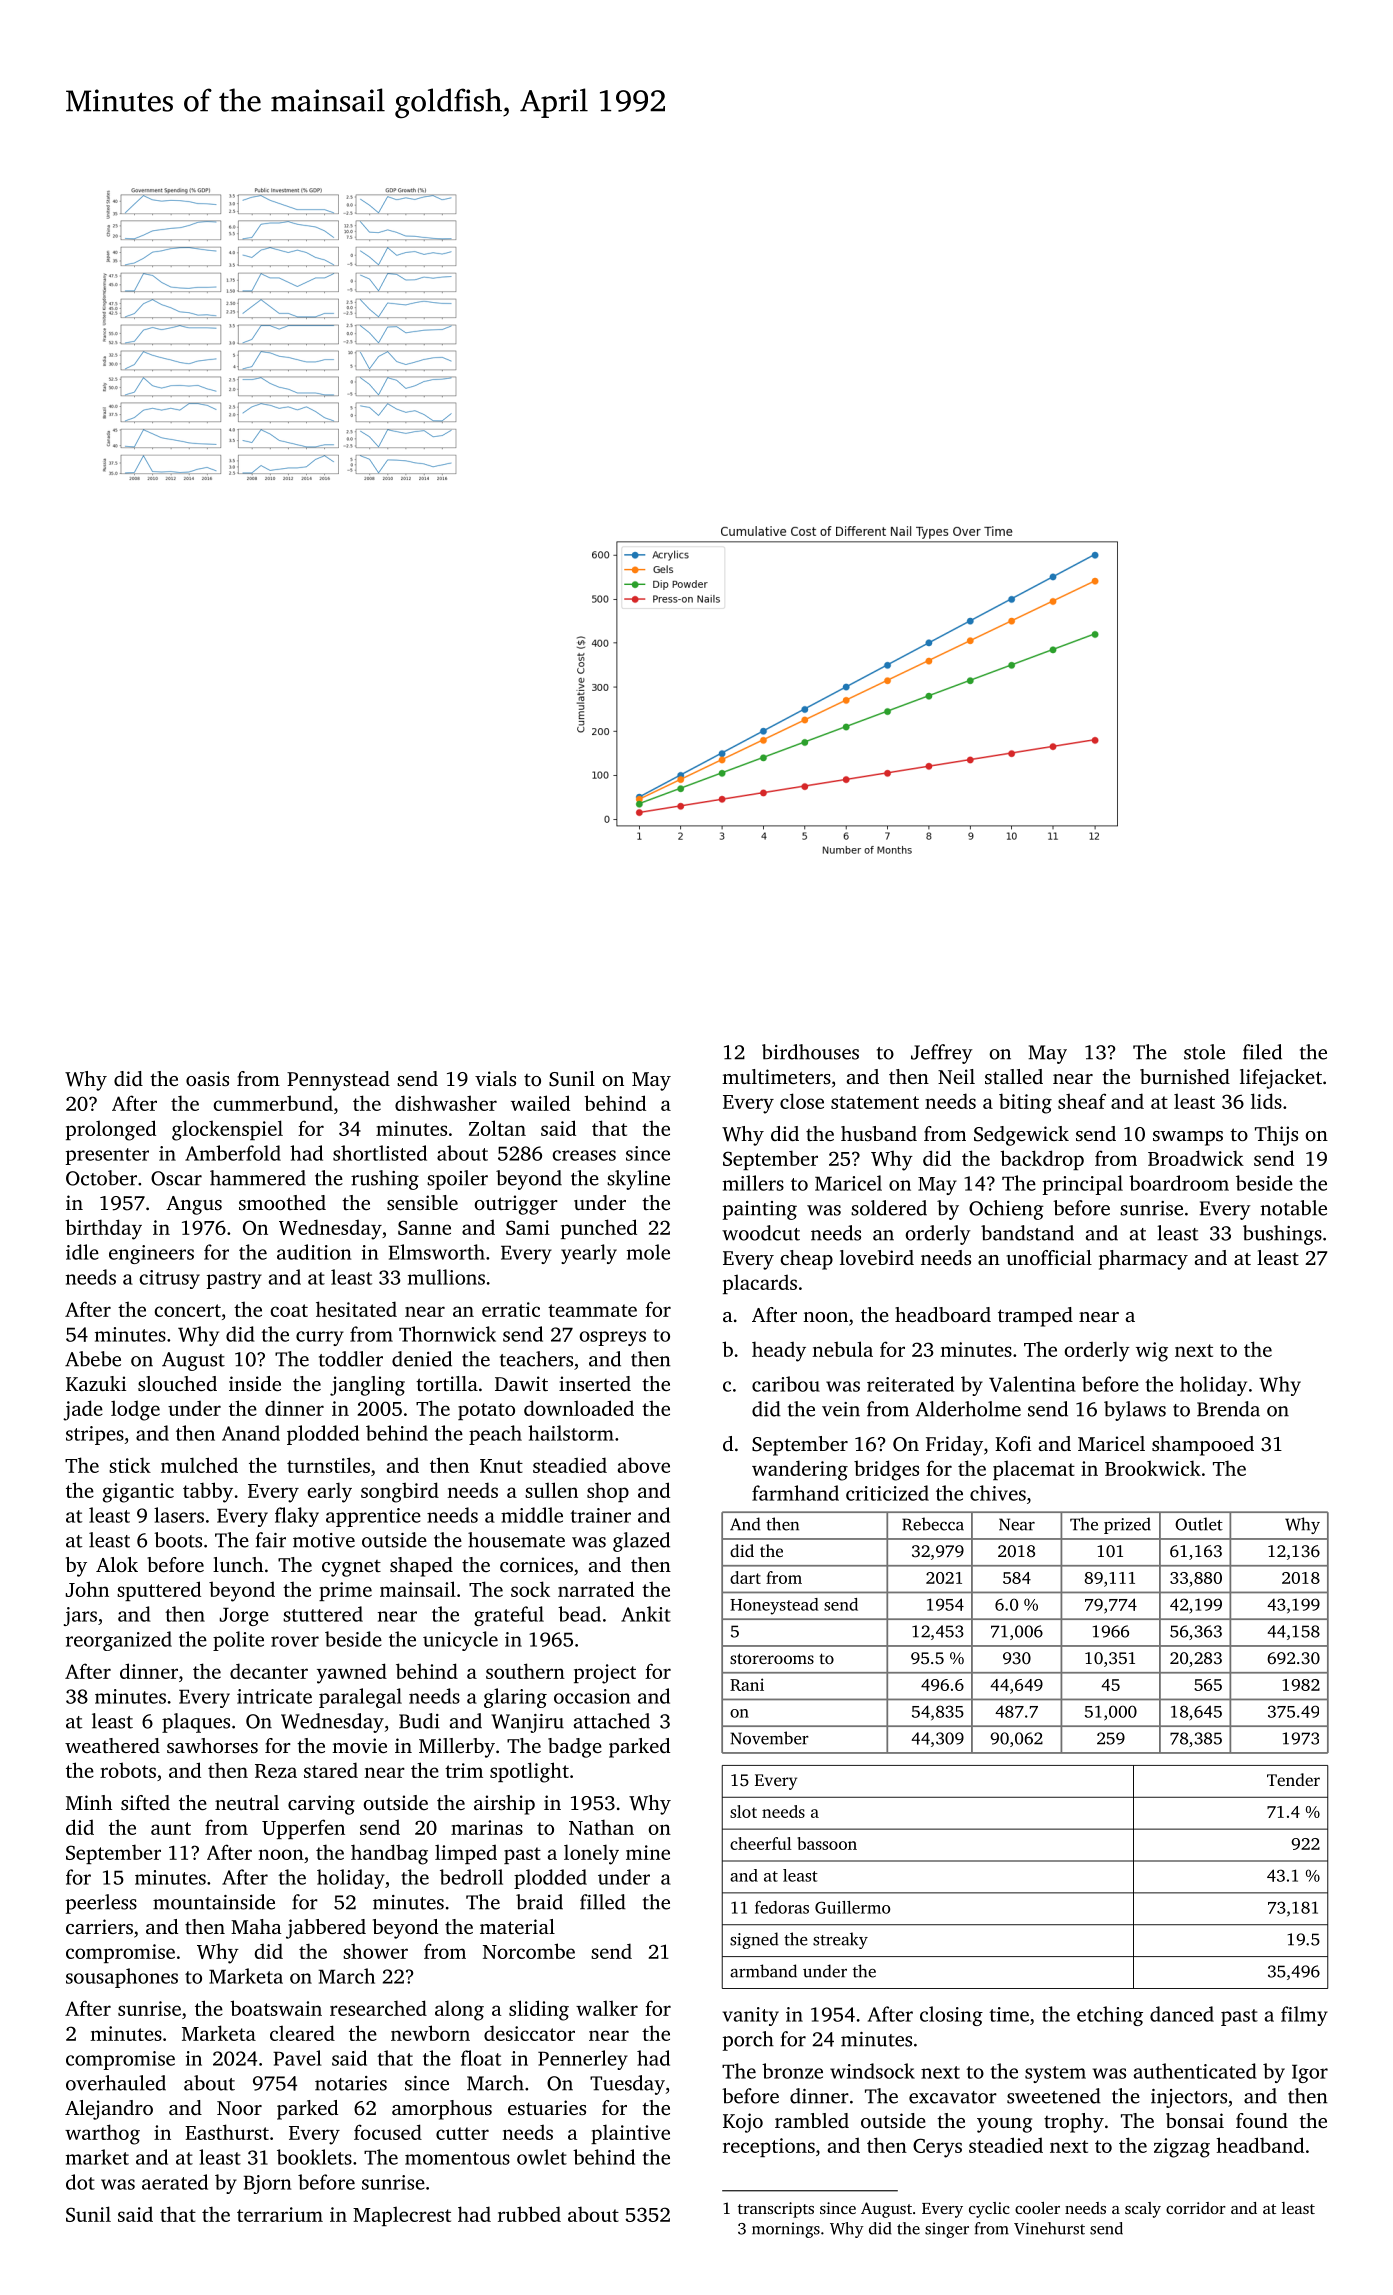  Describe the element at coordinates (338, 1081) in the page. I see `Pennystead` at that location.
